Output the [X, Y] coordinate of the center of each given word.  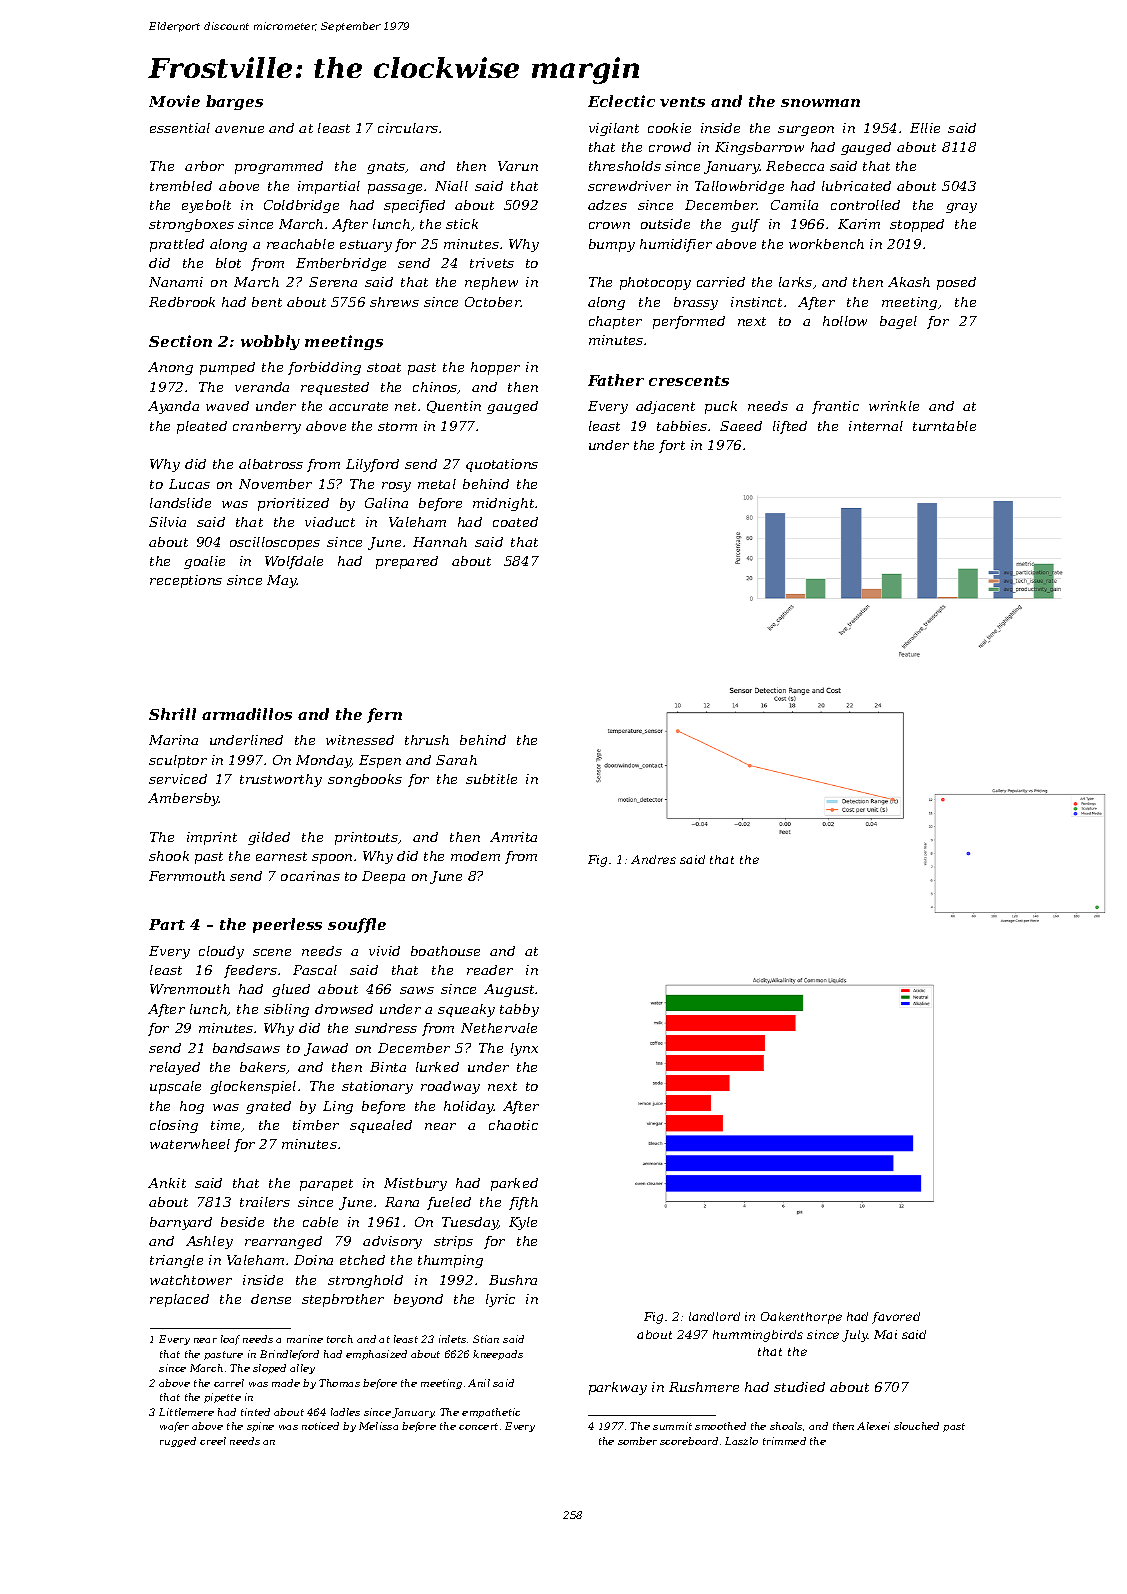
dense [271, 1299]
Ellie [925, 128]
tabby [519, 1010]
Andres [653, 859]
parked [514, 1184]
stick [462, 224]
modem [475, 856]
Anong [170, 368]
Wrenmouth [190, 989]
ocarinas [310, 876]
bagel [898, 322]
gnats [386, 168]
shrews [394, 302]
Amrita [513, 837]
